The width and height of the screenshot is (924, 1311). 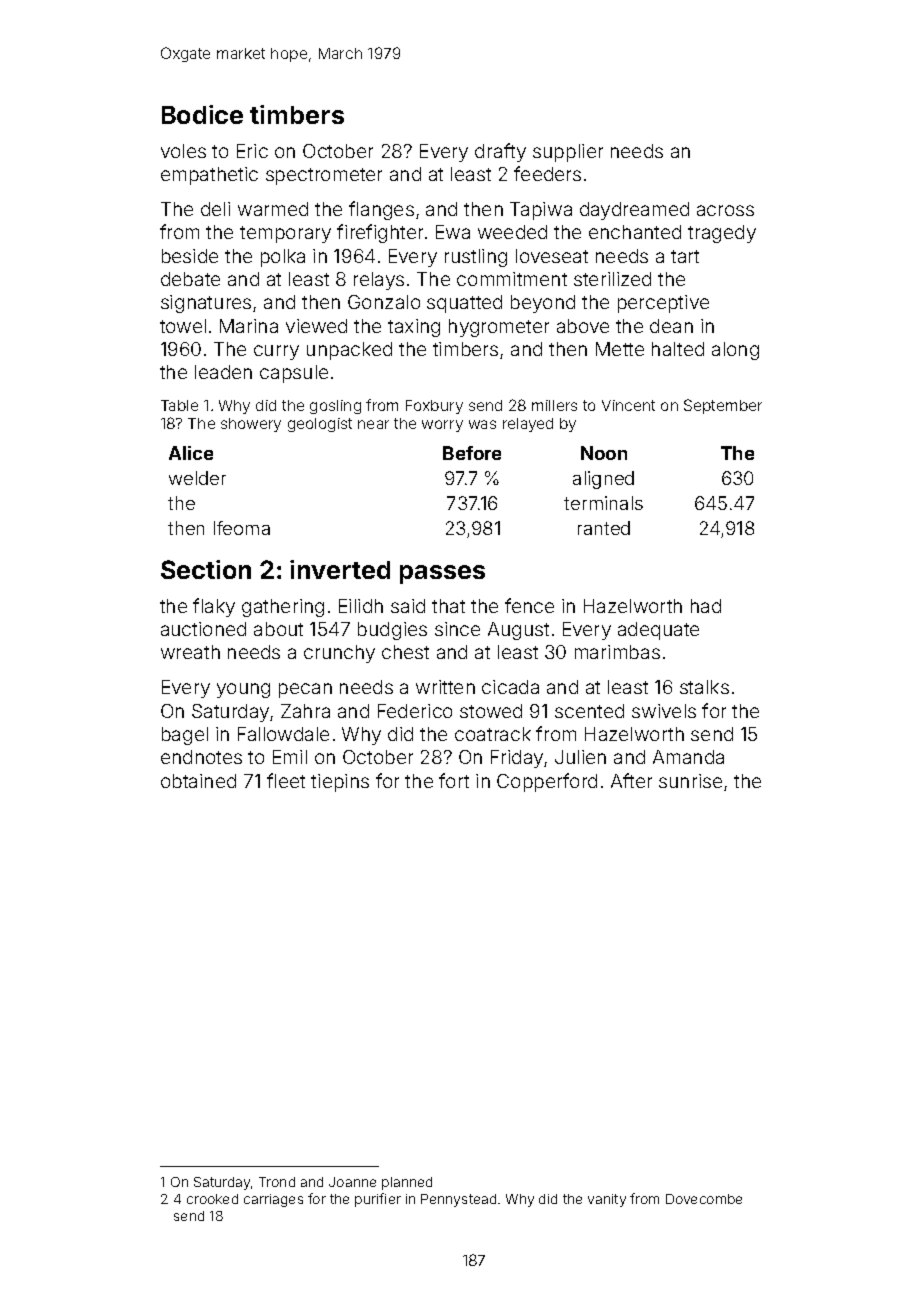 I want to click on sunrise, so click(x=690, y=781).
